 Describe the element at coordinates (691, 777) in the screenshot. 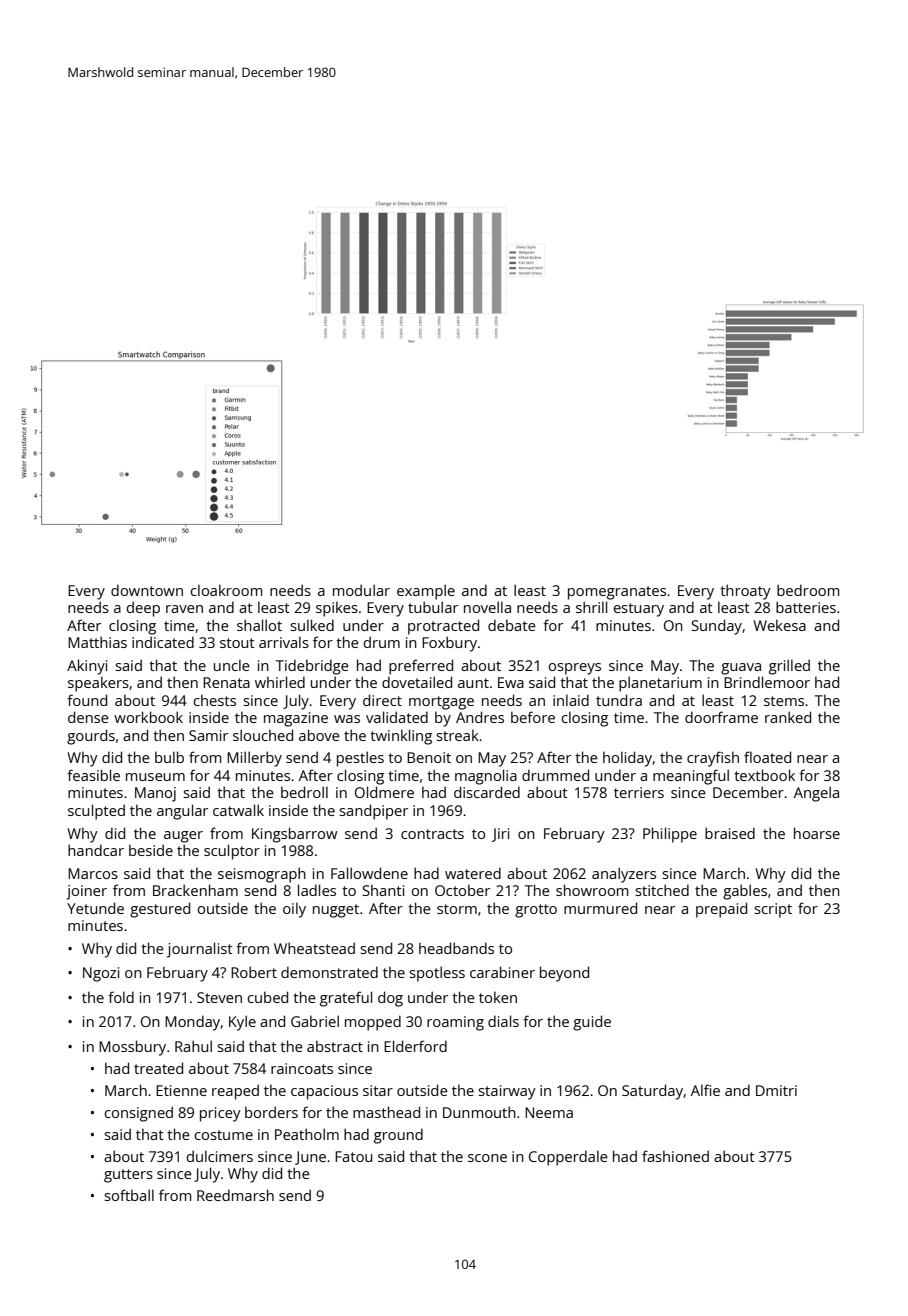

I see `meaningful` at that location.
